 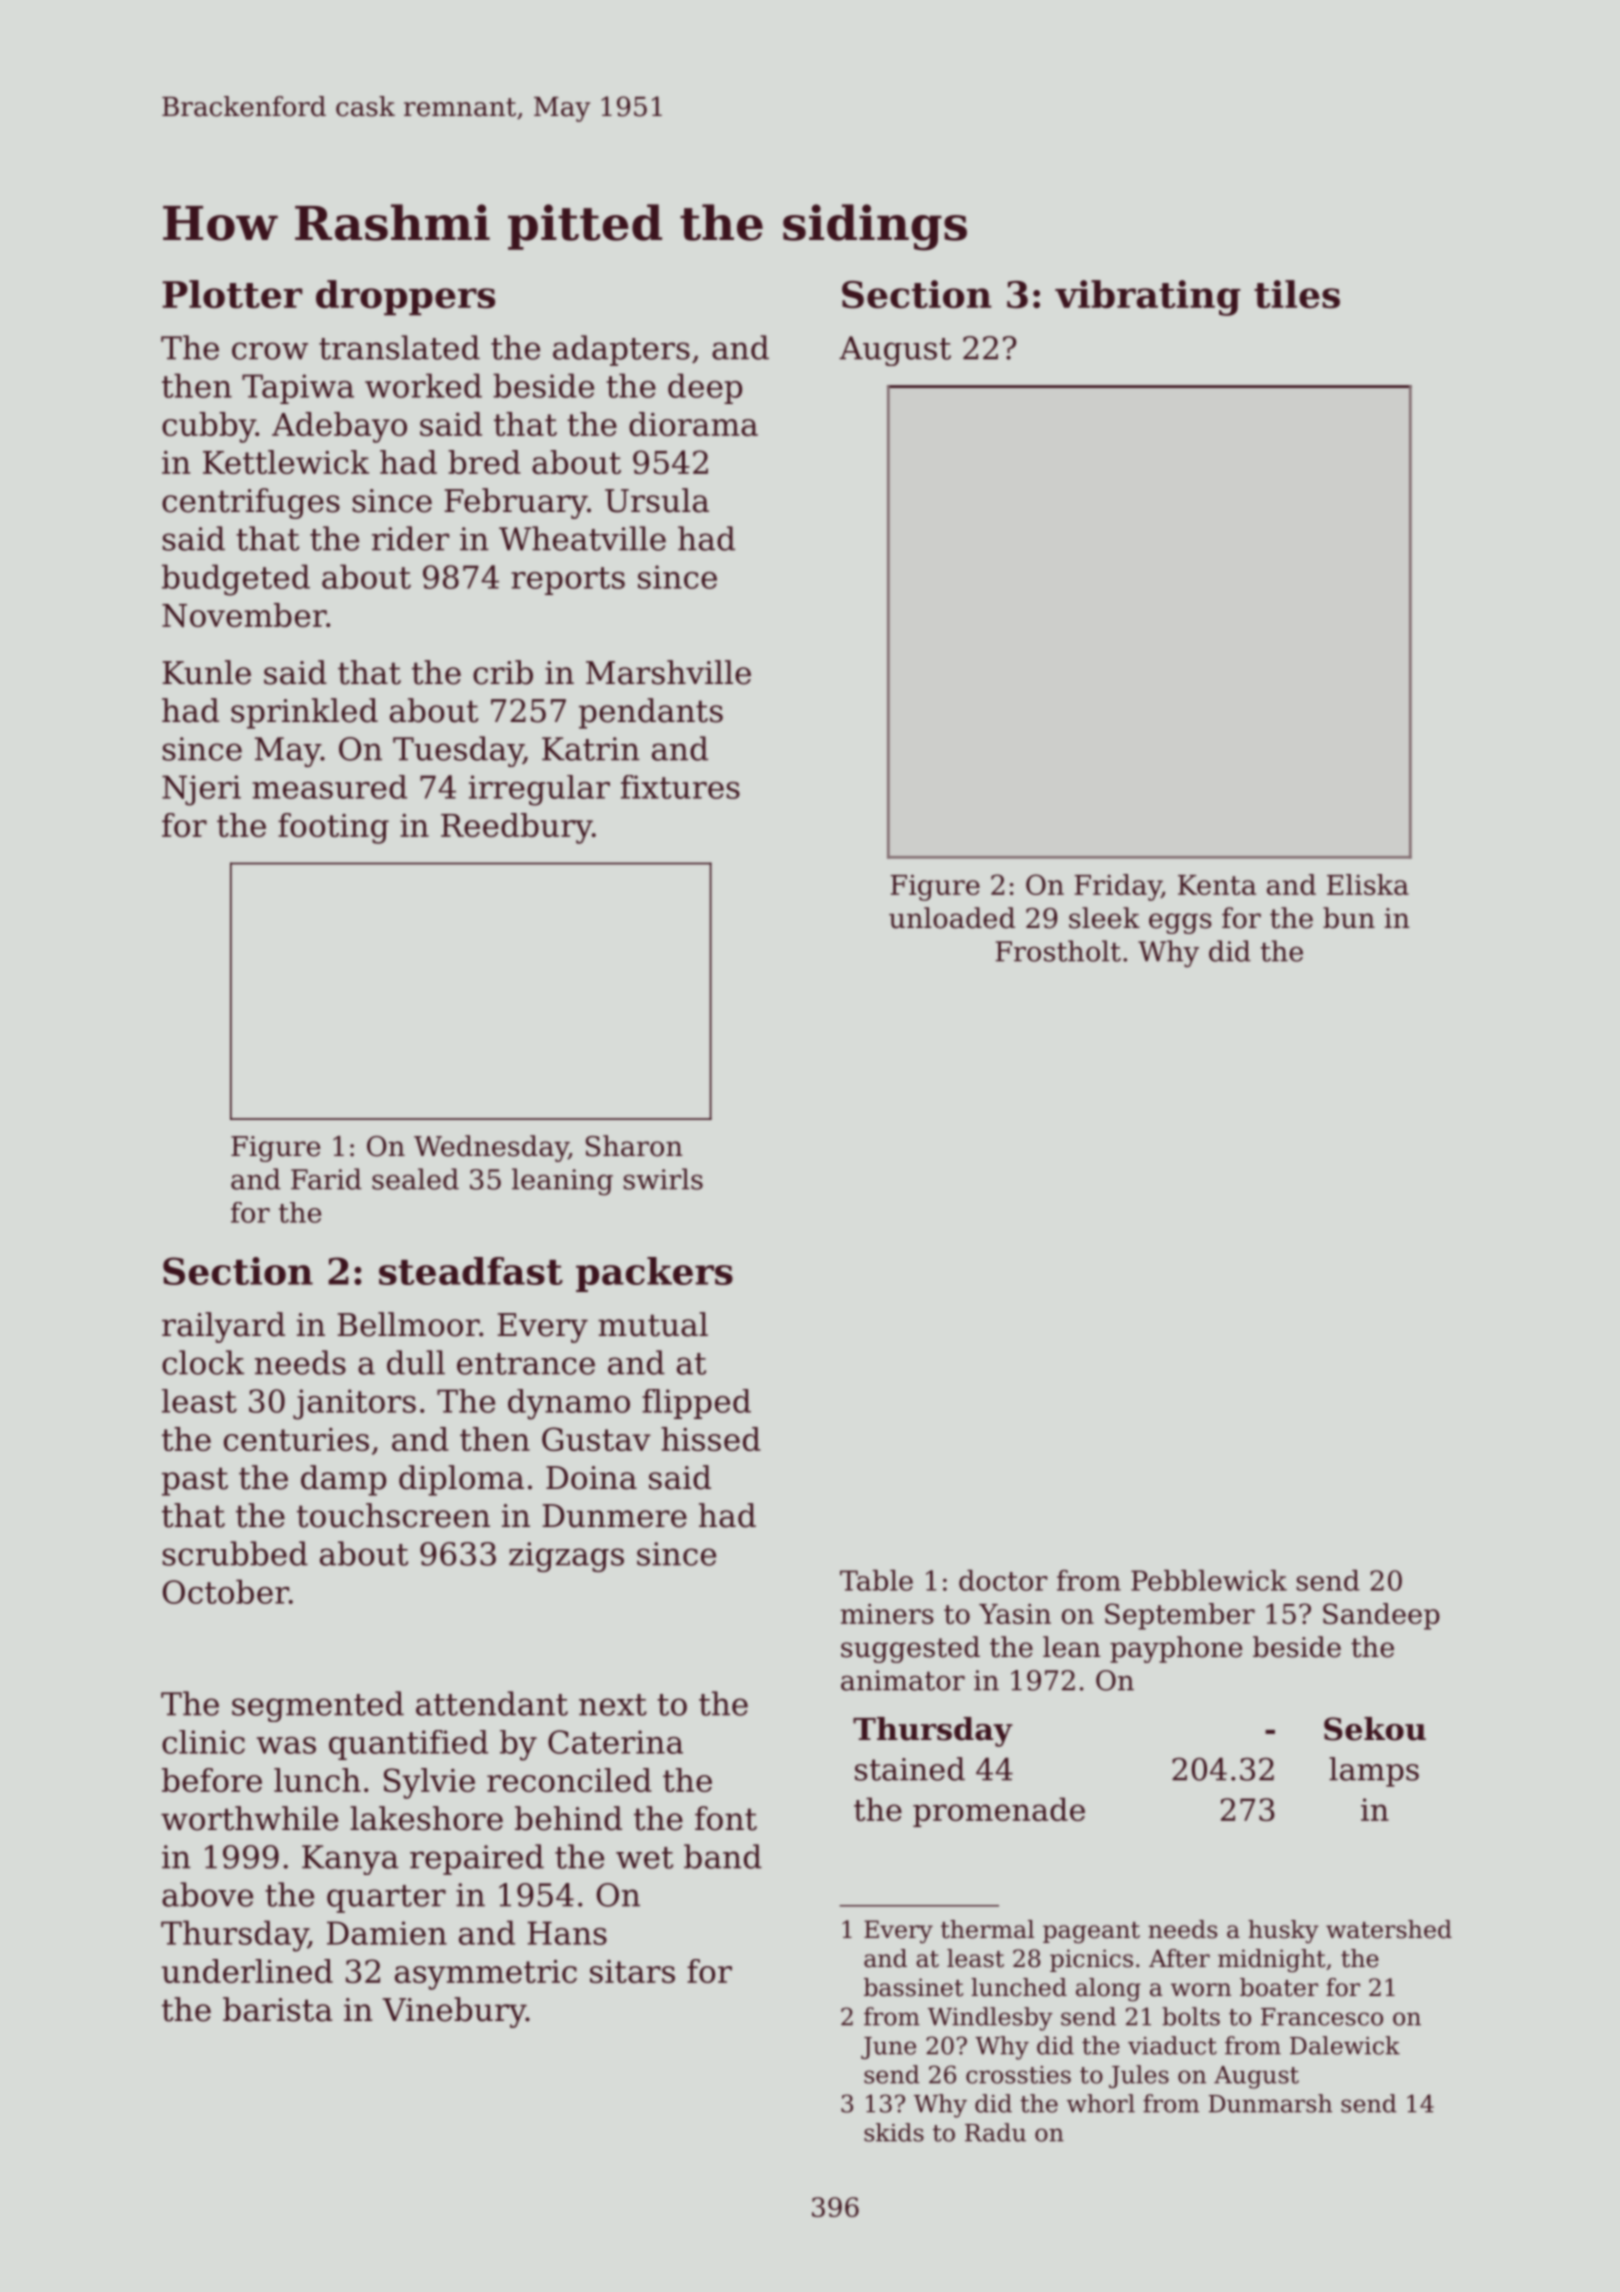 I want to click on centrifuges, so click(x=251, y=503).
